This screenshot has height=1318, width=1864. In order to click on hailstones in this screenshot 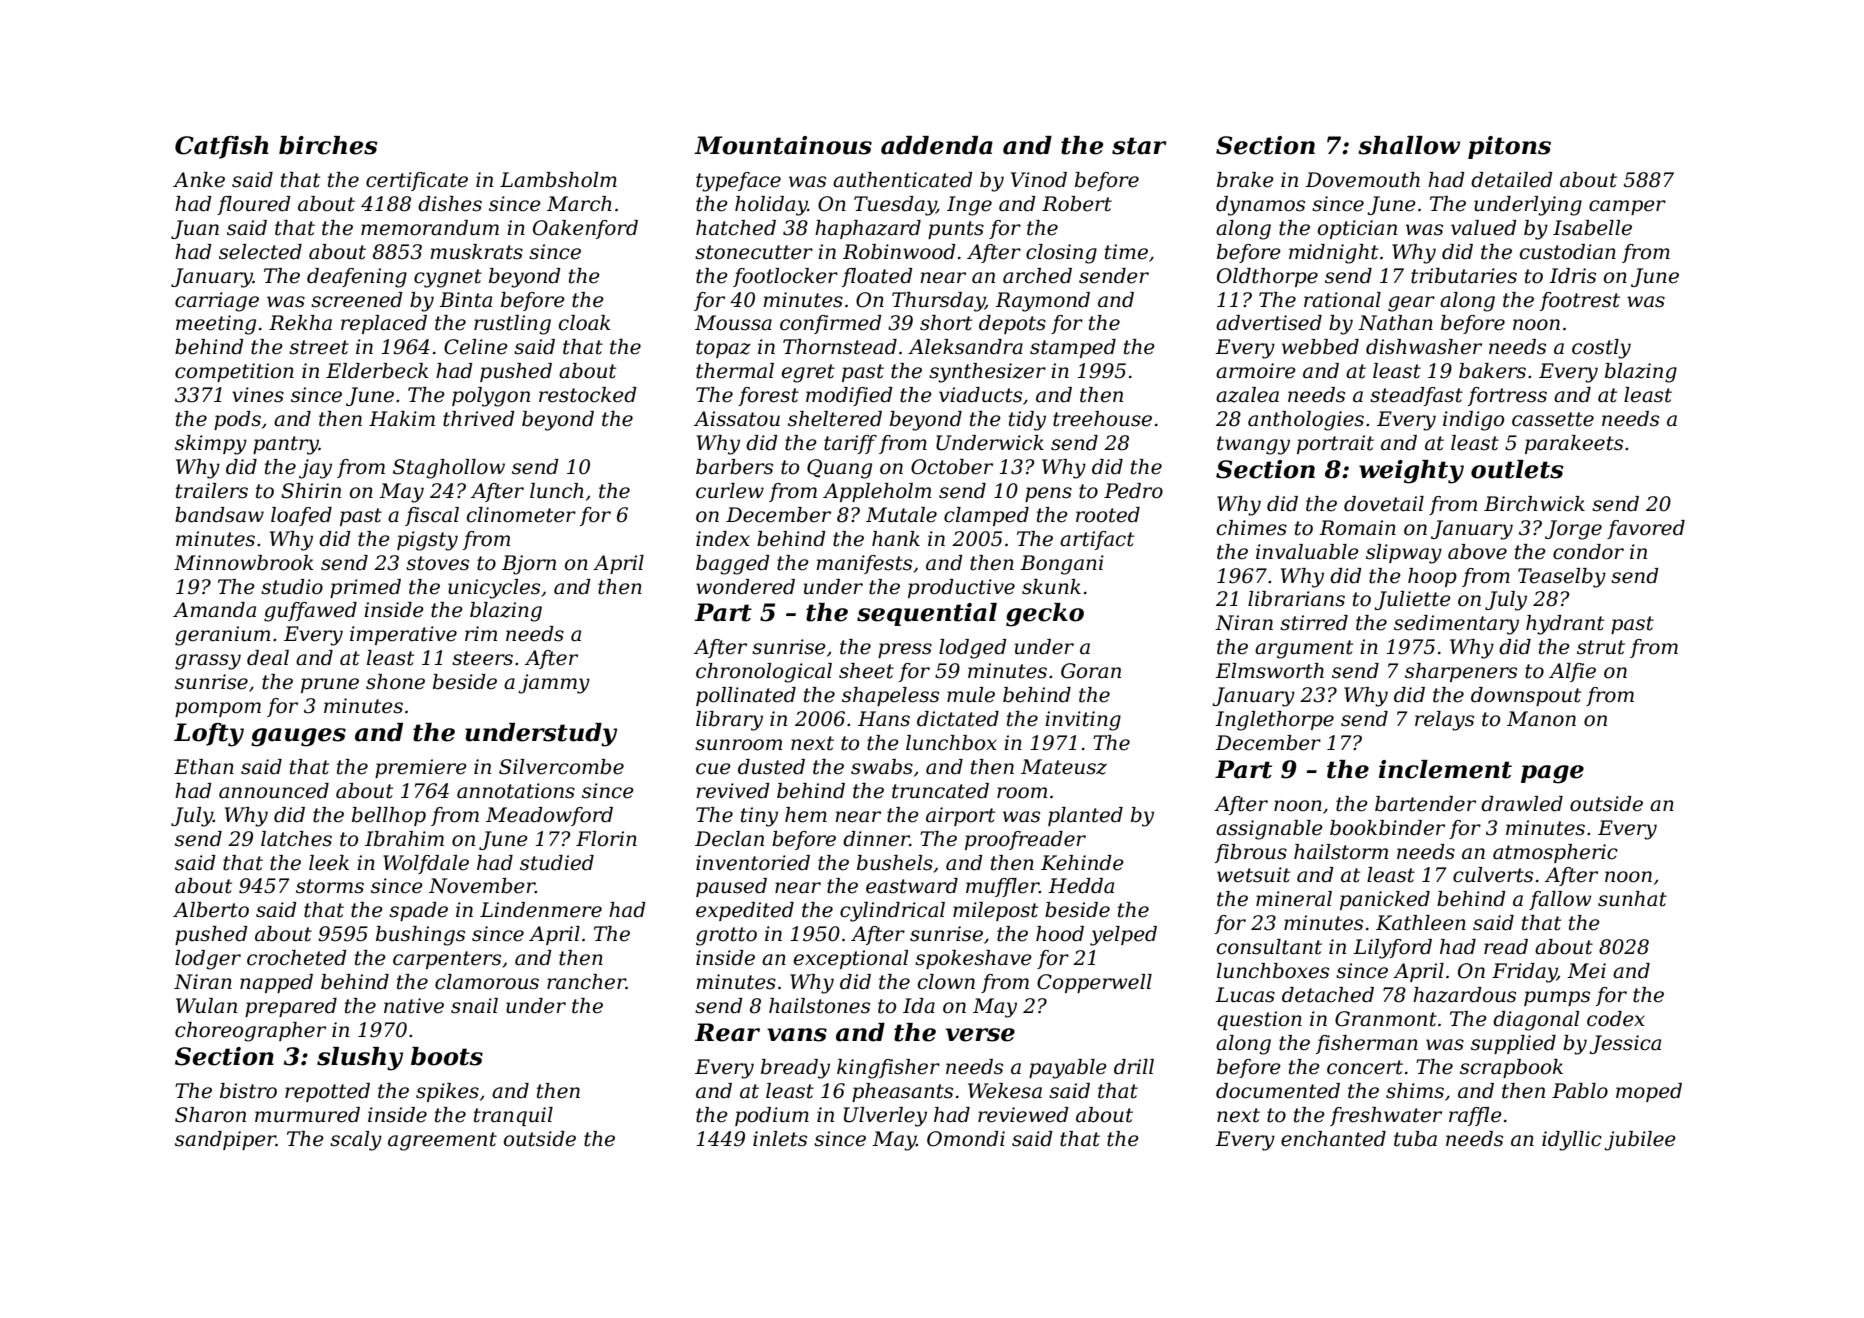, I will do `click(819, 1006)`.
